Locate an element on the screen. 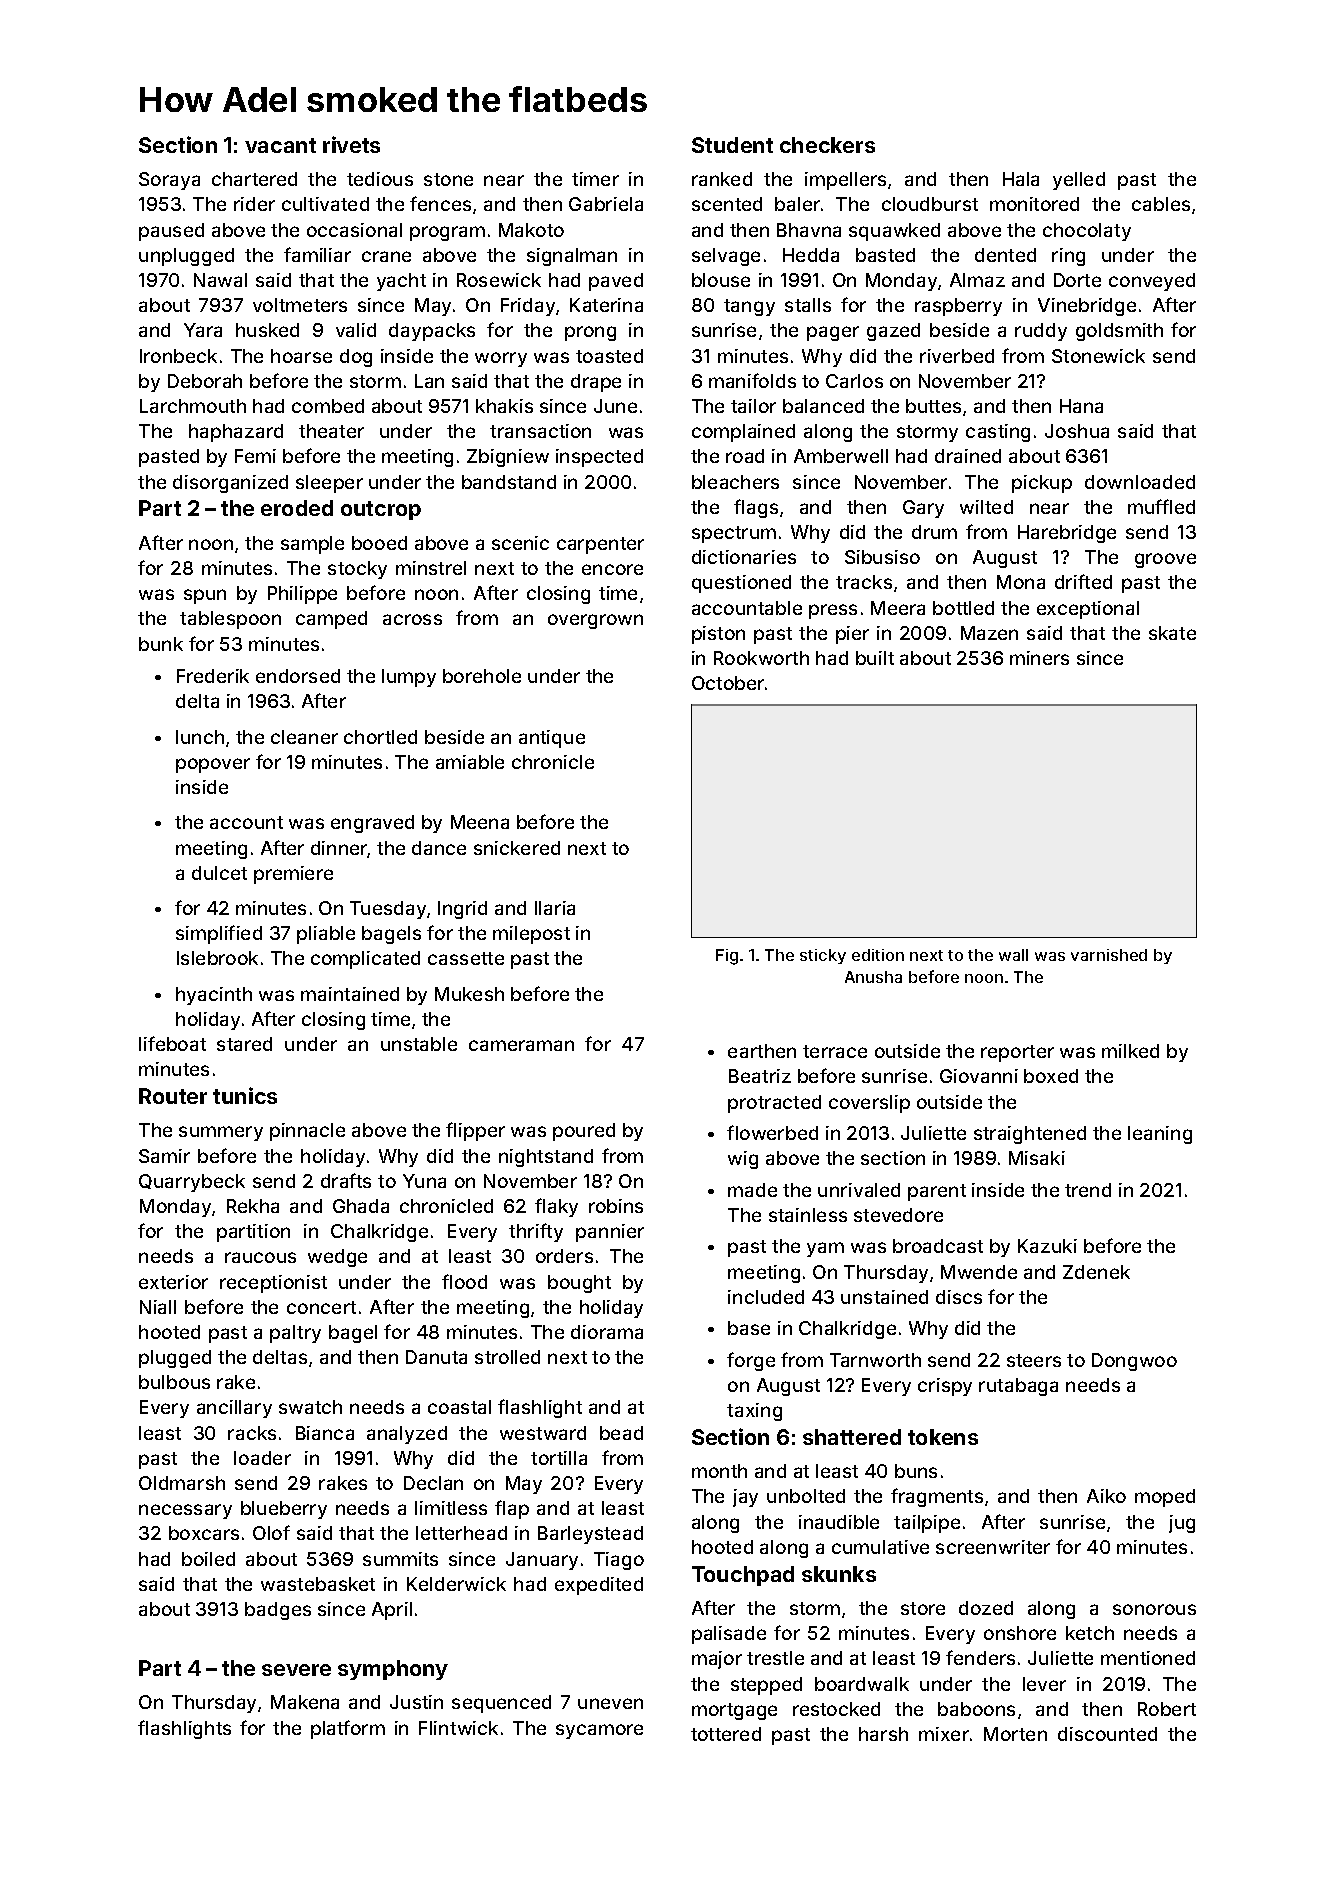 The height and width of the screenshot is (1890, 1336). ranked is located at coordinates (722, 179).
